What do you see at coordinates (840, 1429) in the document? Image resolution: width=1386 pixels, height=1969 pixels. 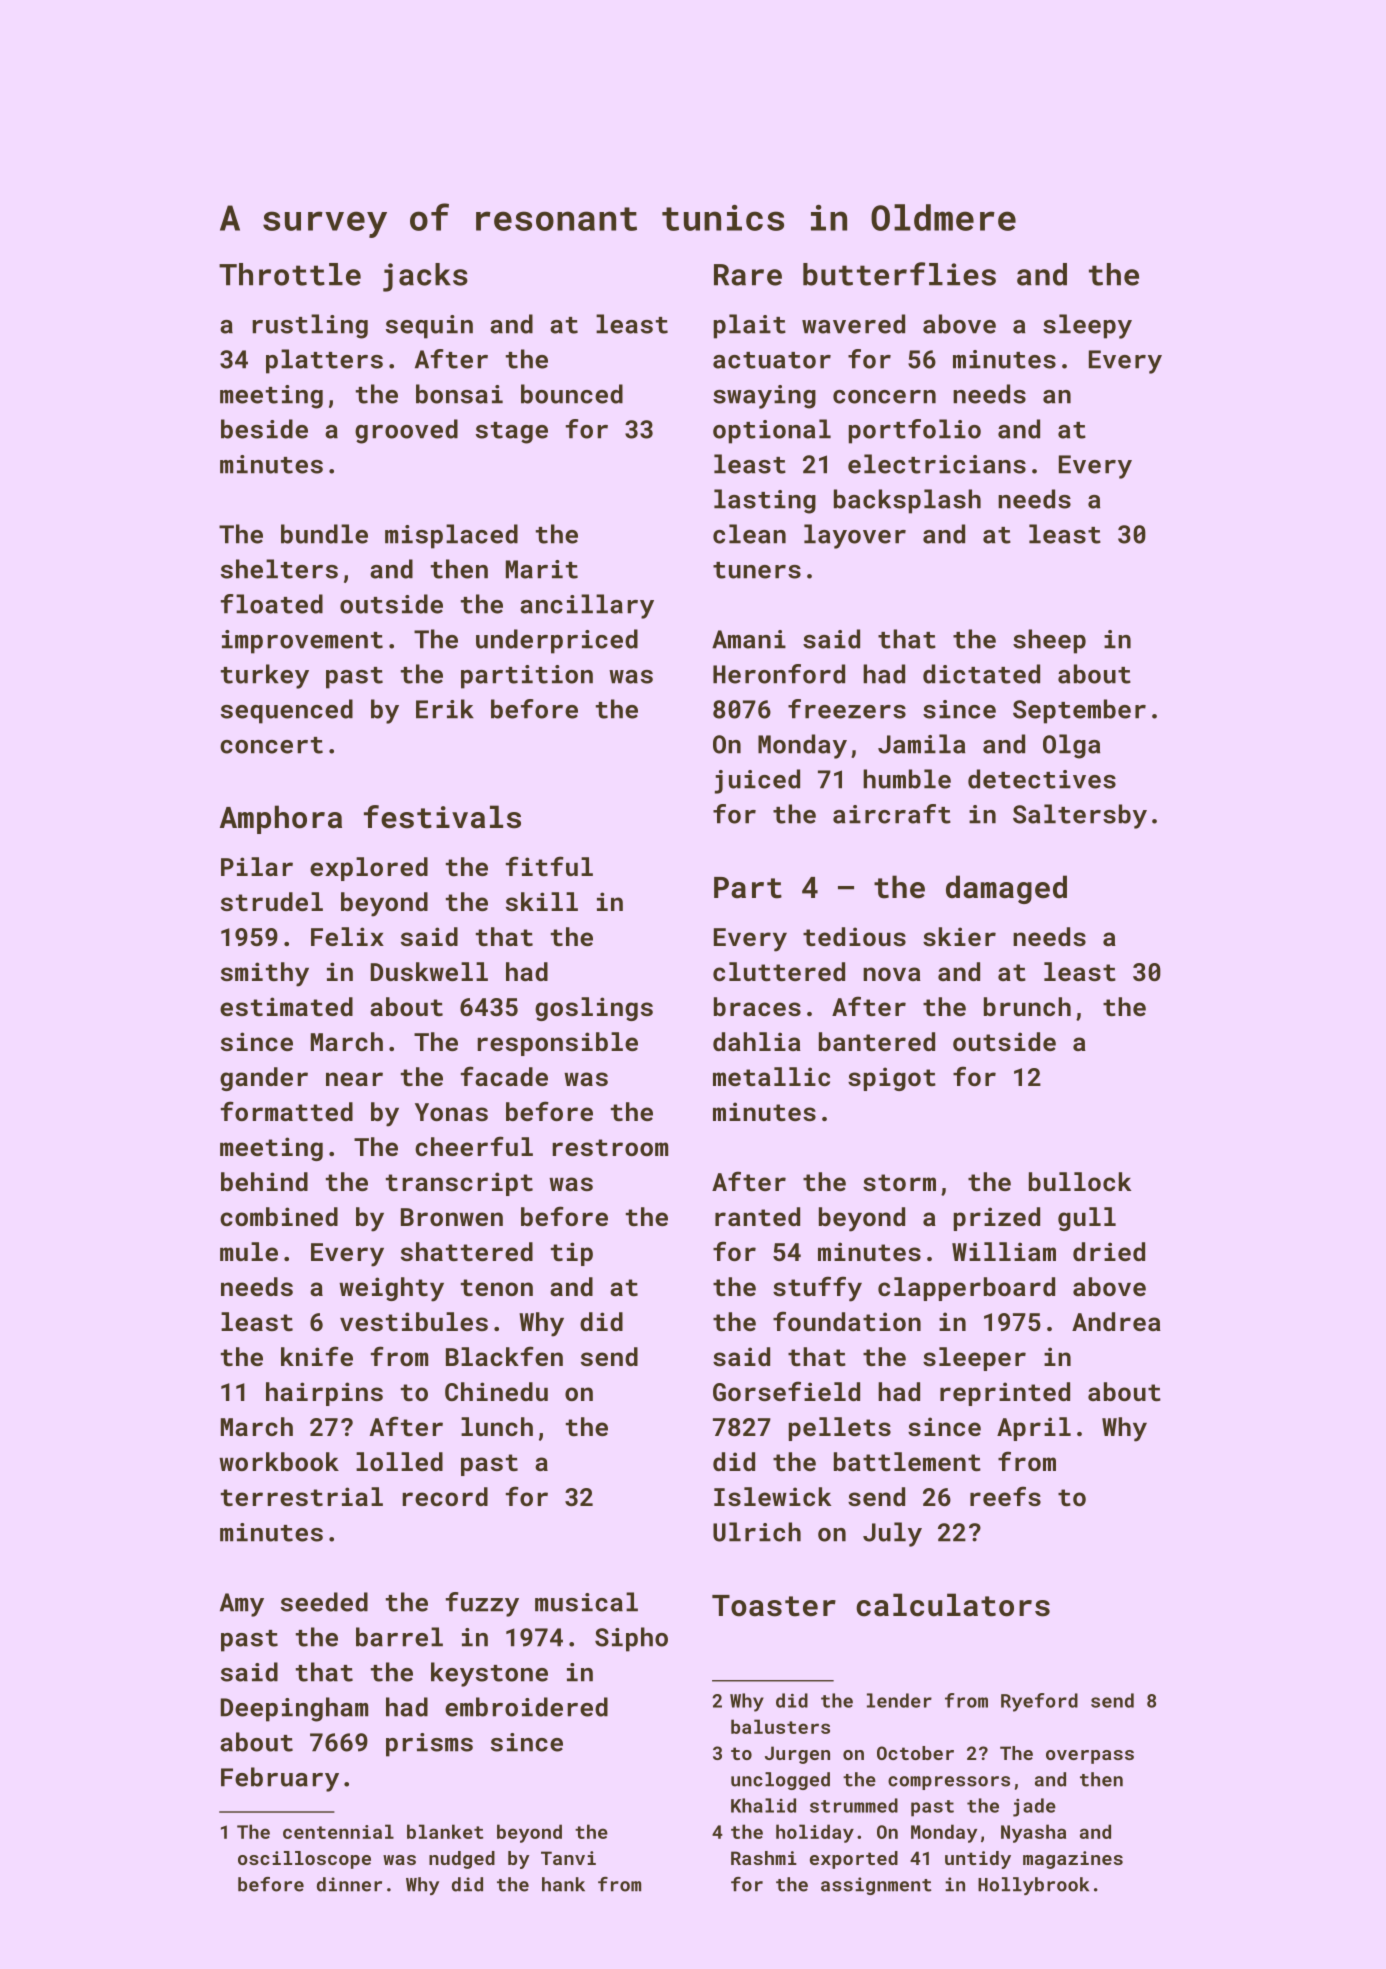 I see `pellets` at bounding box center [840, 1429].
